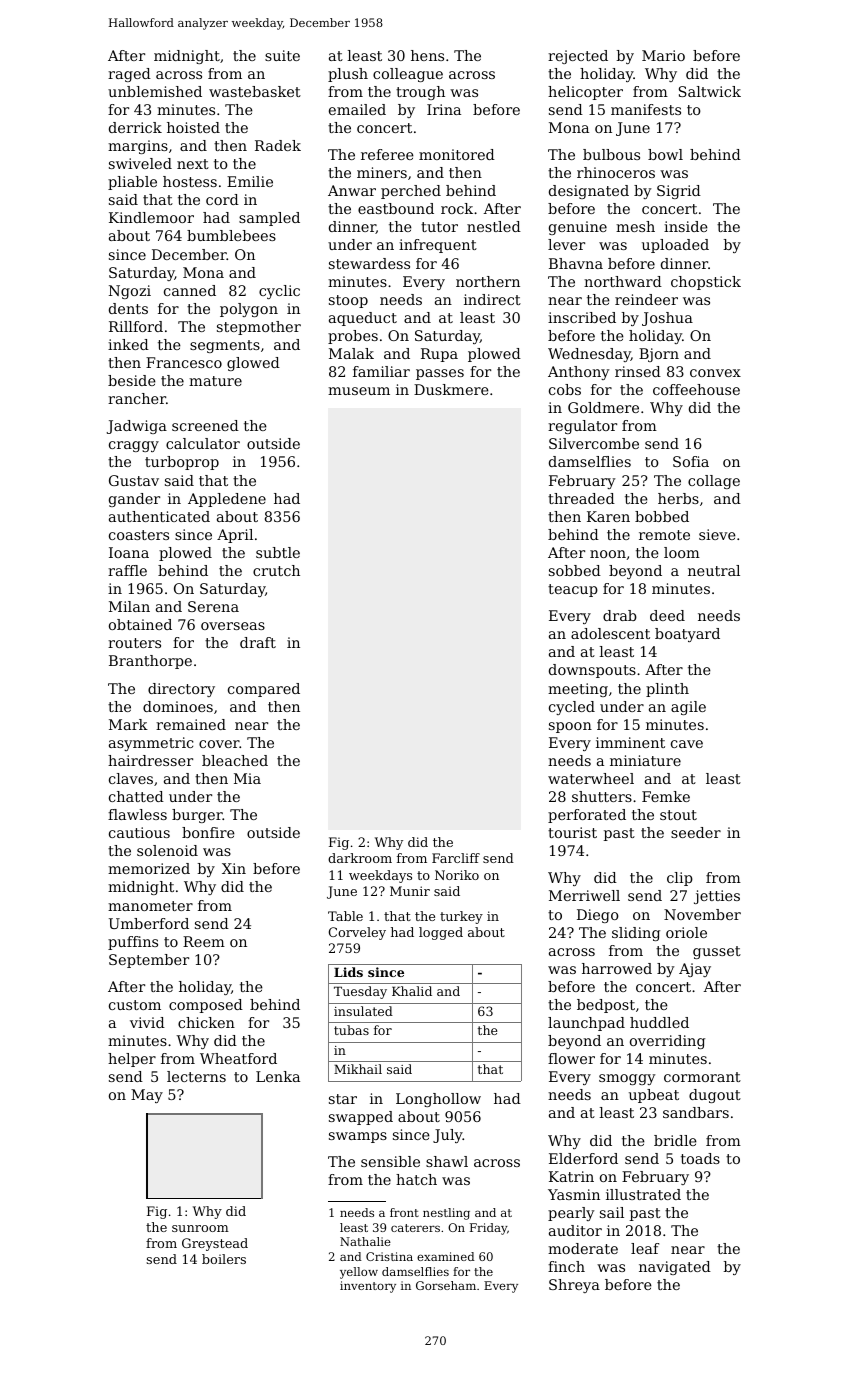 The image size is (849, 1400). I want to click on May, so click(147, 1096).
